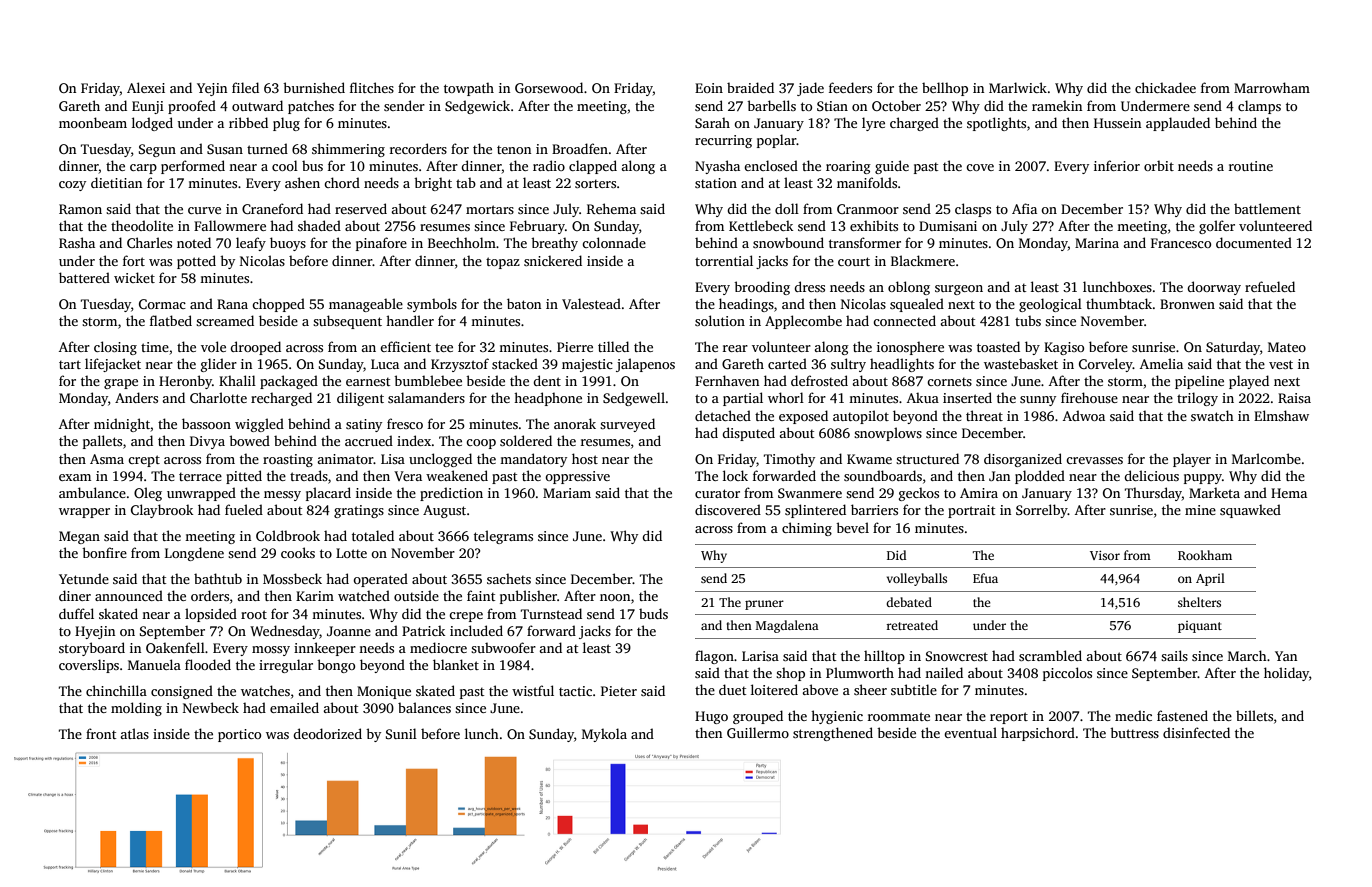  What do you see at coordinates (361, 208) in the image?
I see `reserved` at bounding box center [361, 208].
